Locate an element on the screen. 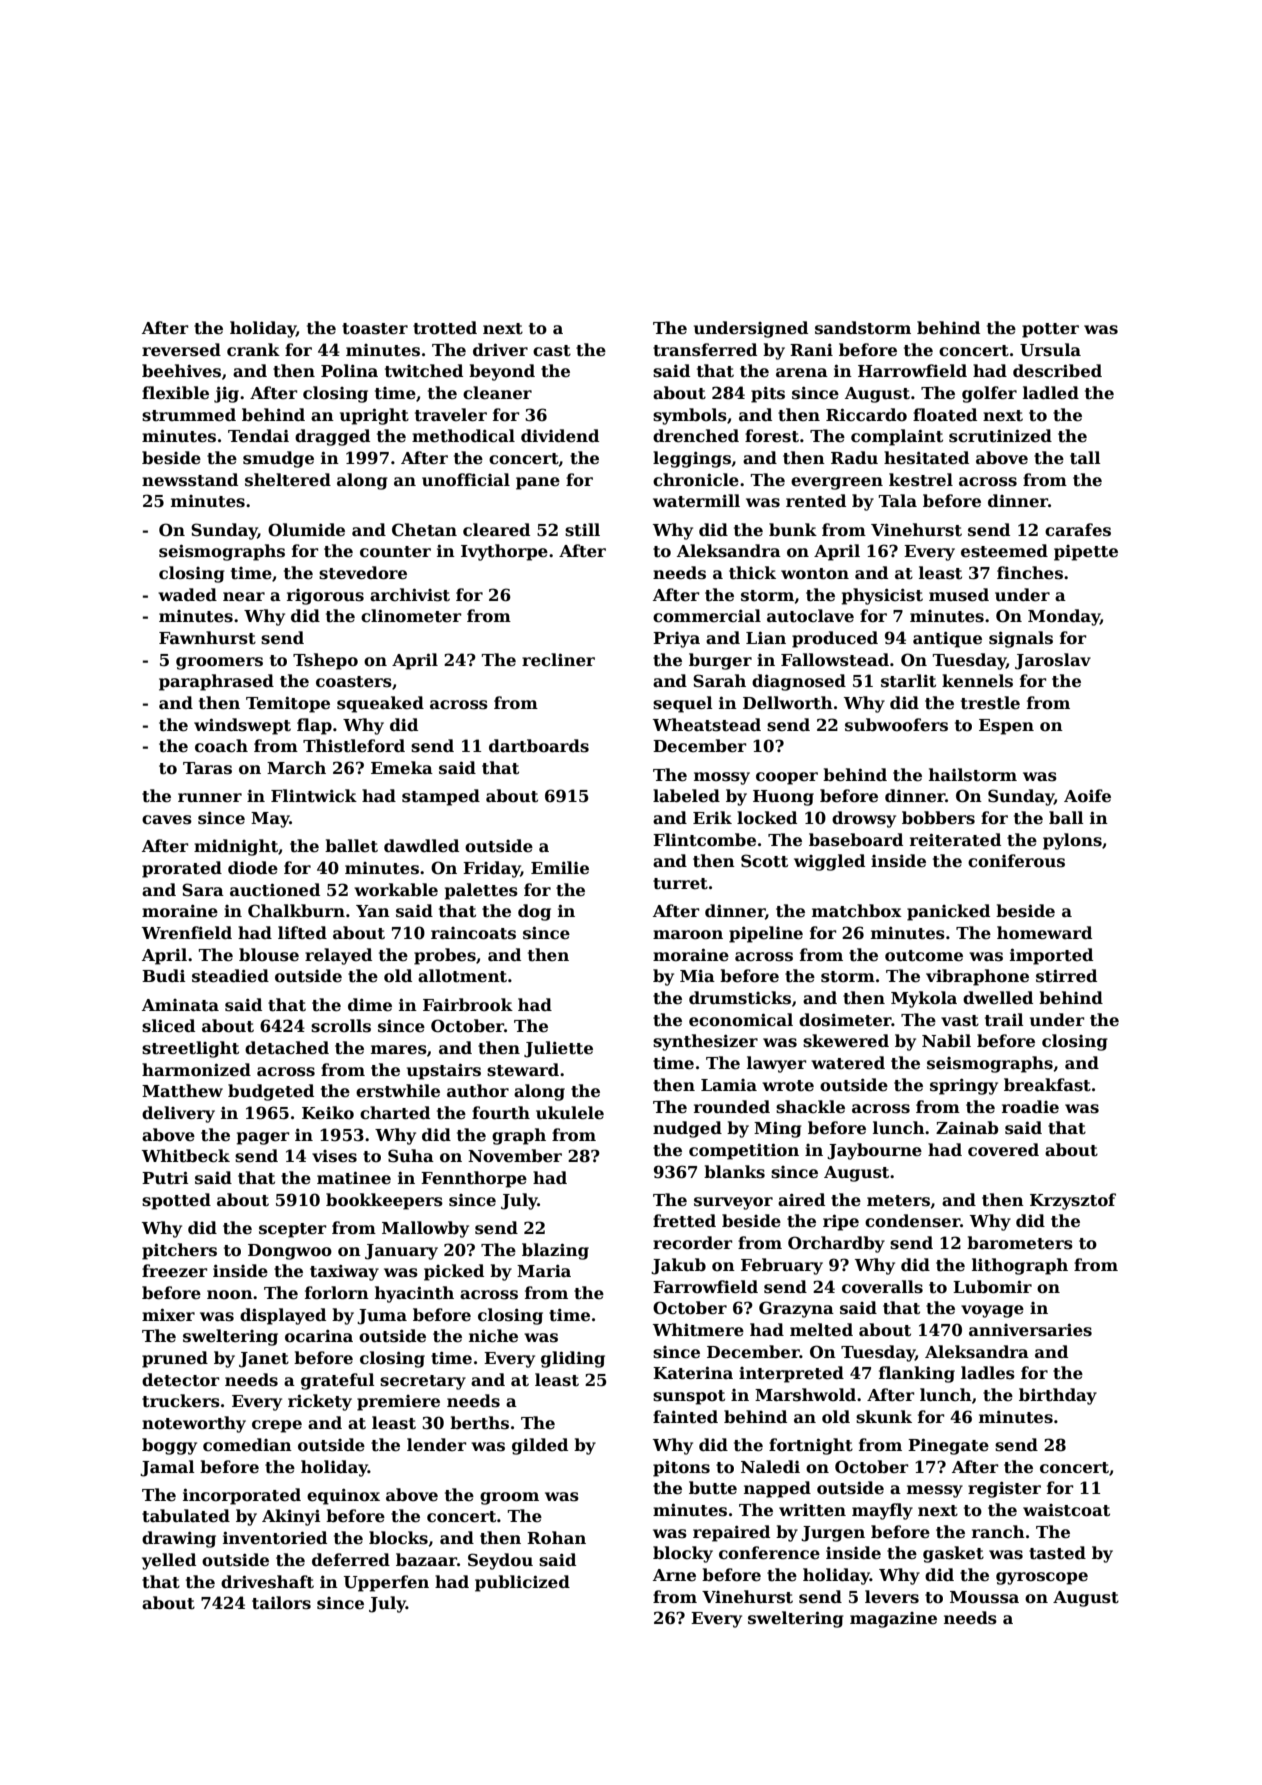 This screenshot has height=1785, width=1262. antique is located at coordinates (947, 639).
